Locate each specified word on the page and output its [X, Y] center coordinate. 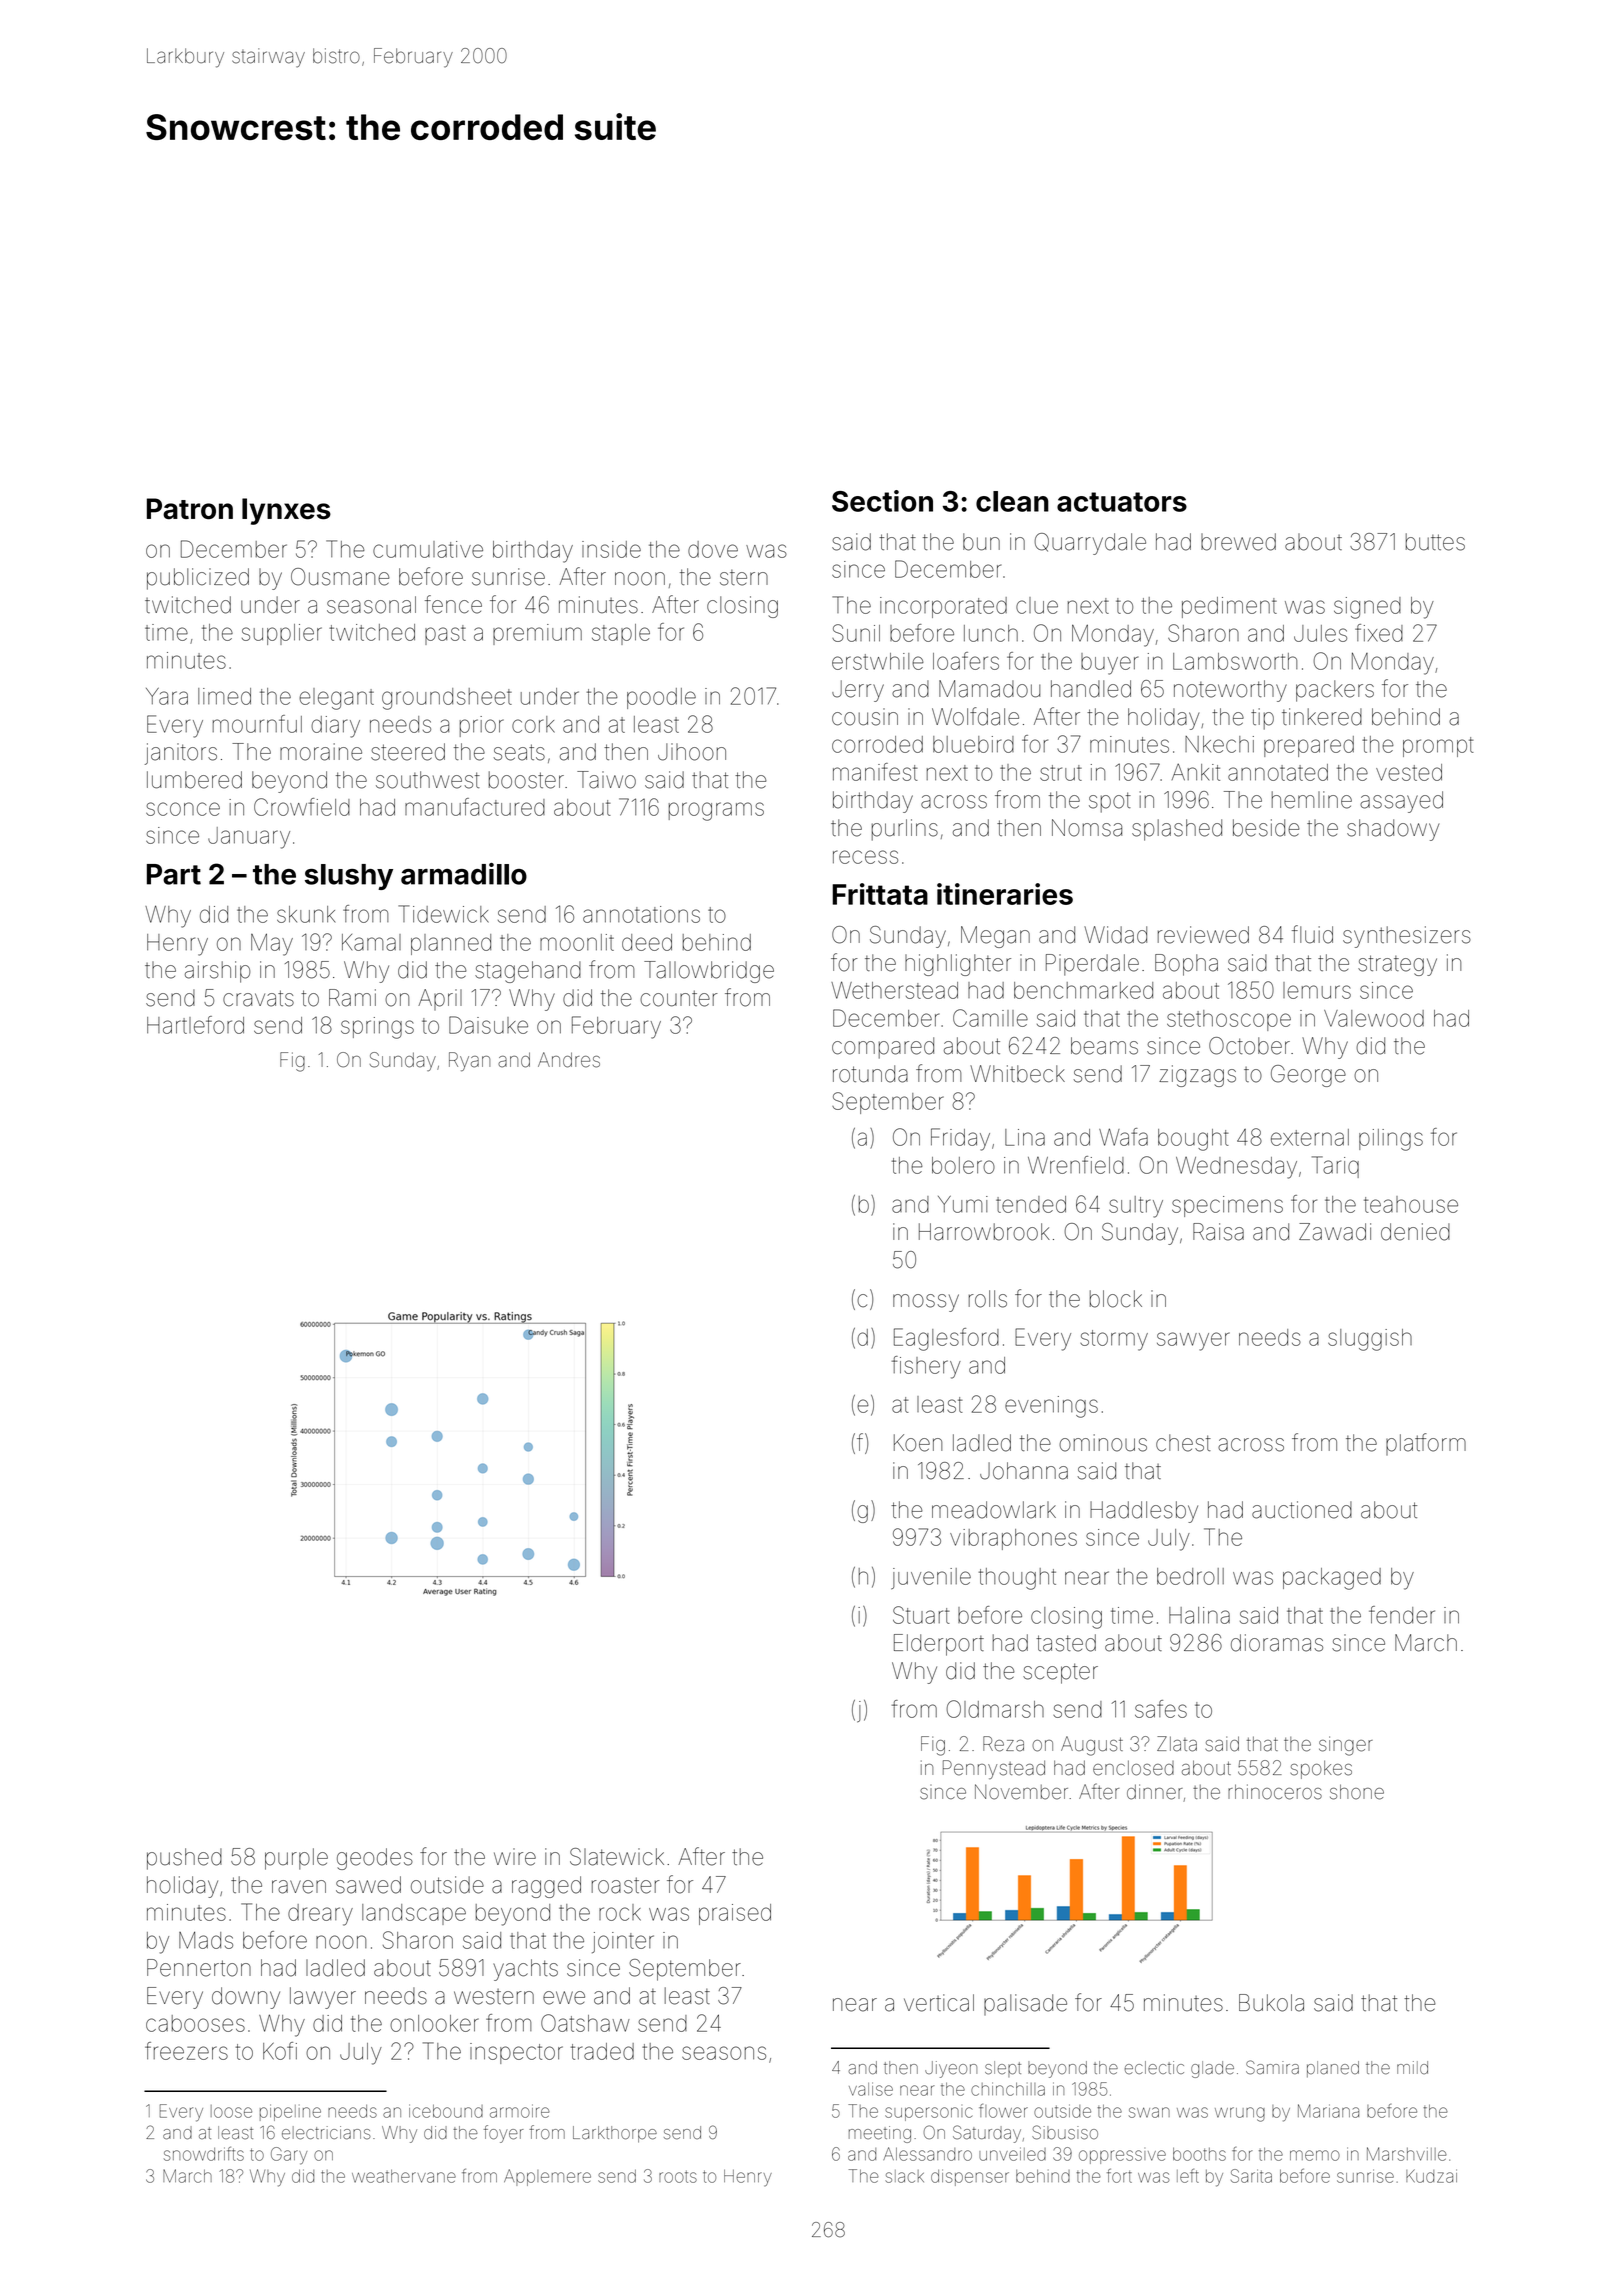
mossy [926, 1303]
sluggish [1370, 1340]
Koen [918, 1443]
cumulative [428, 549]
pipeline [290, 2112]
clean [1012, 501]
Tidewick [443, 914]
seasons [724, 2053]
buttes [1435, 542]
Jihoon [692, 752]
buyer [1109, 664]
